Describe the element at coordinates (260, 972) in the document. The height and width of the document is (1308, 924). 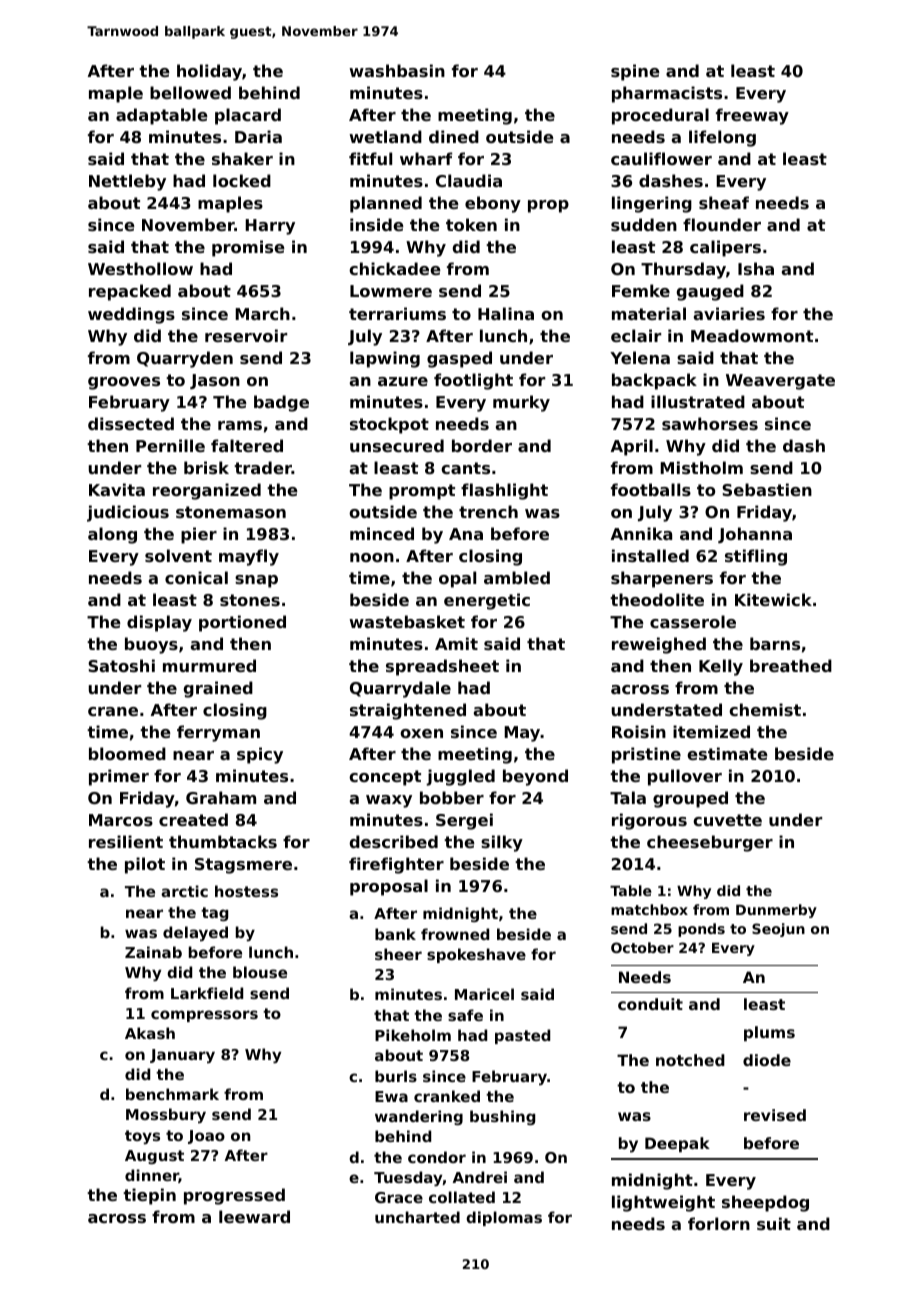
I see `blouse` at that location.
